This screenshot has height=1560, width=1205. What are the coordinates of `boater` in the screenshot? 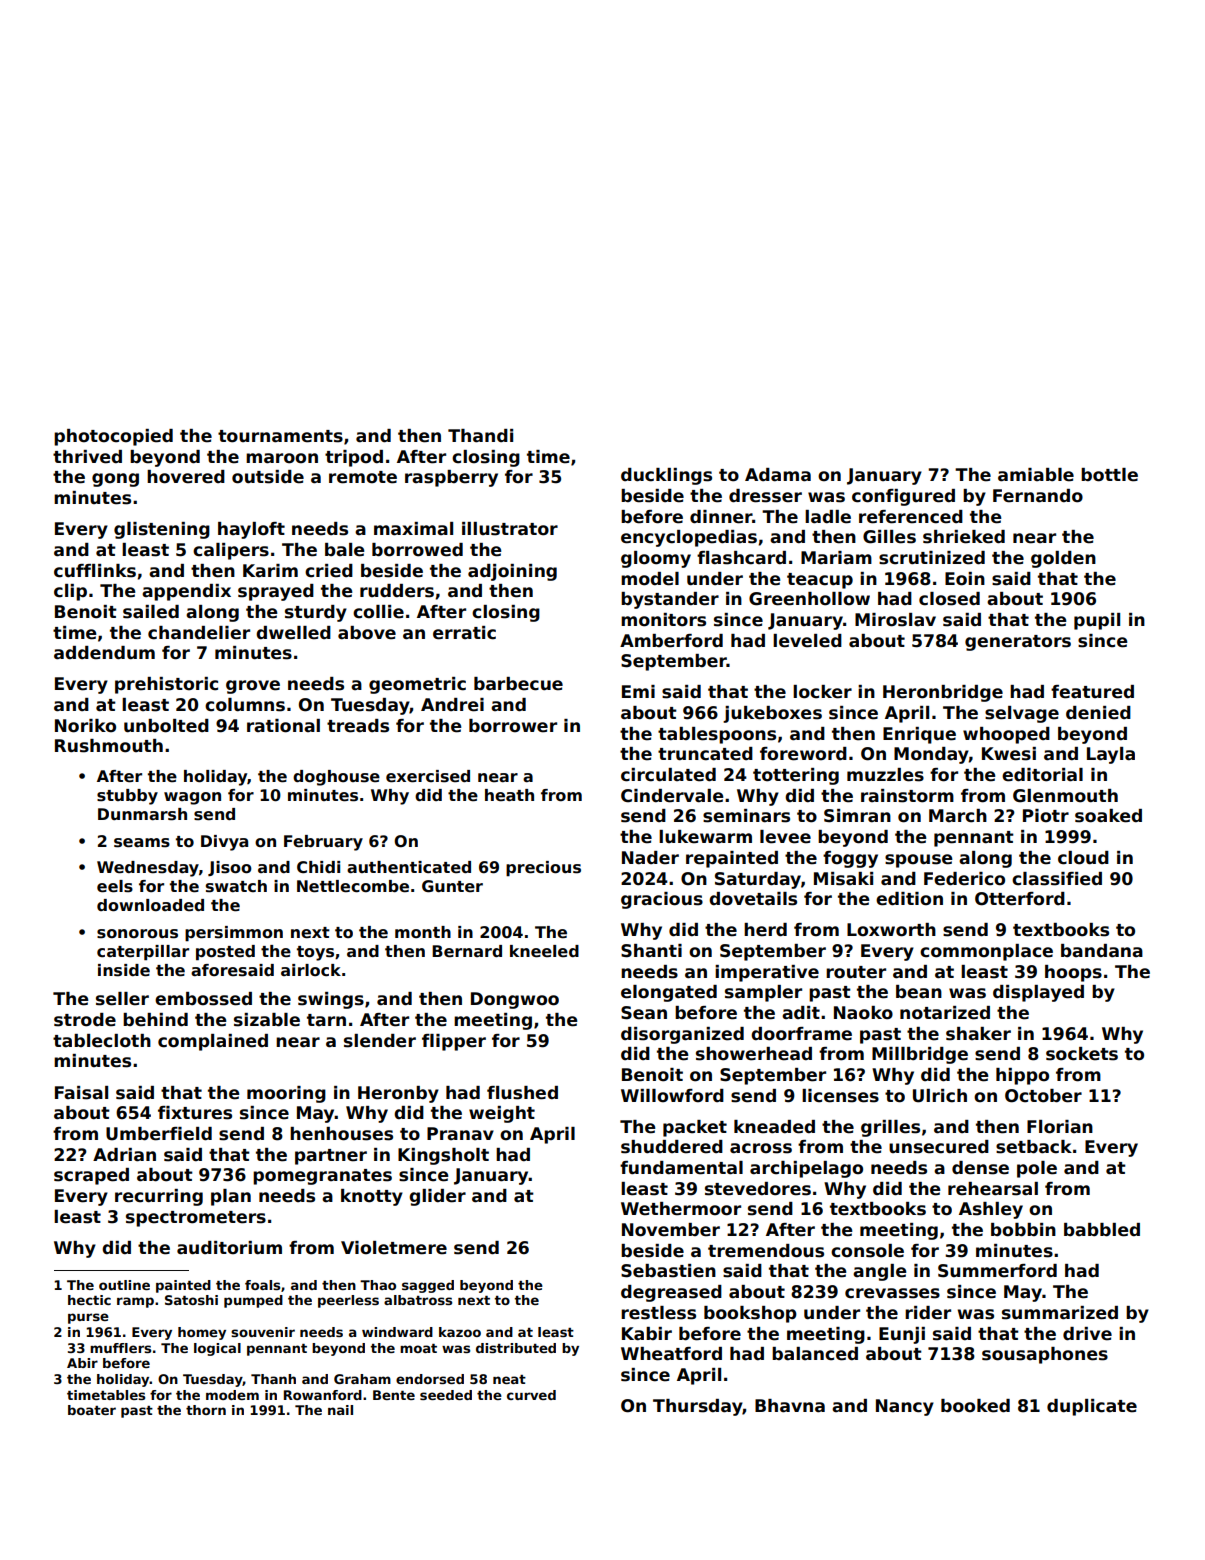 It's located at (92, 1410).
